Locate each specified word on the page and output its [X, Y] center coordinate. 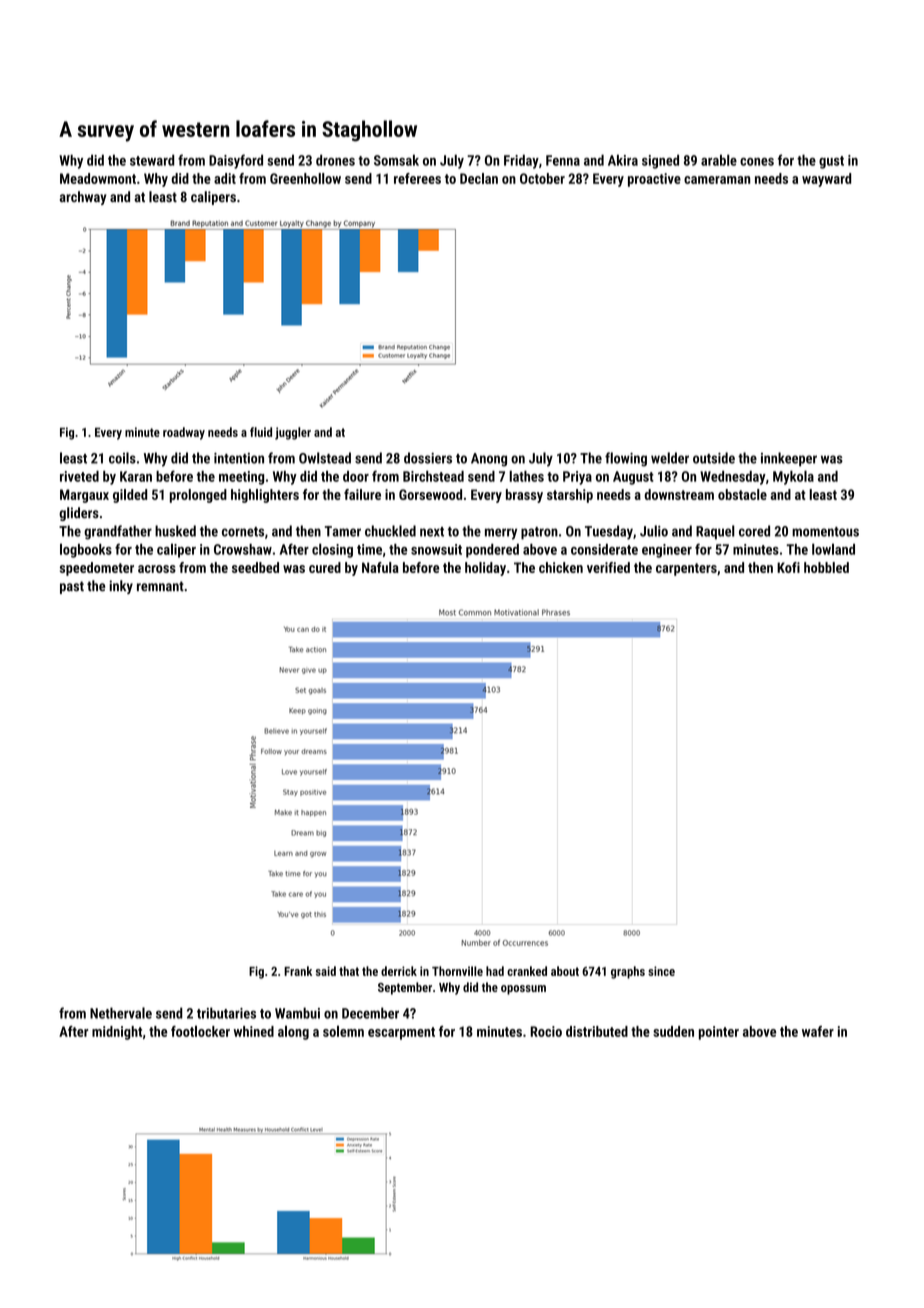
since [661, 971]
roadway [184, 433]
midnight [117, 1033]
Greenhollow [305, 178]
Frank [298, 971]
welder [670, 458]
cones [757, 162]
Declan [479, 178]
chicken [561, 567]
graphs [628, 972]
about [565, 971]
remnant [160, 586]
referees [417, 178]
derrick [399, 971]
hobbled [826, 567]
